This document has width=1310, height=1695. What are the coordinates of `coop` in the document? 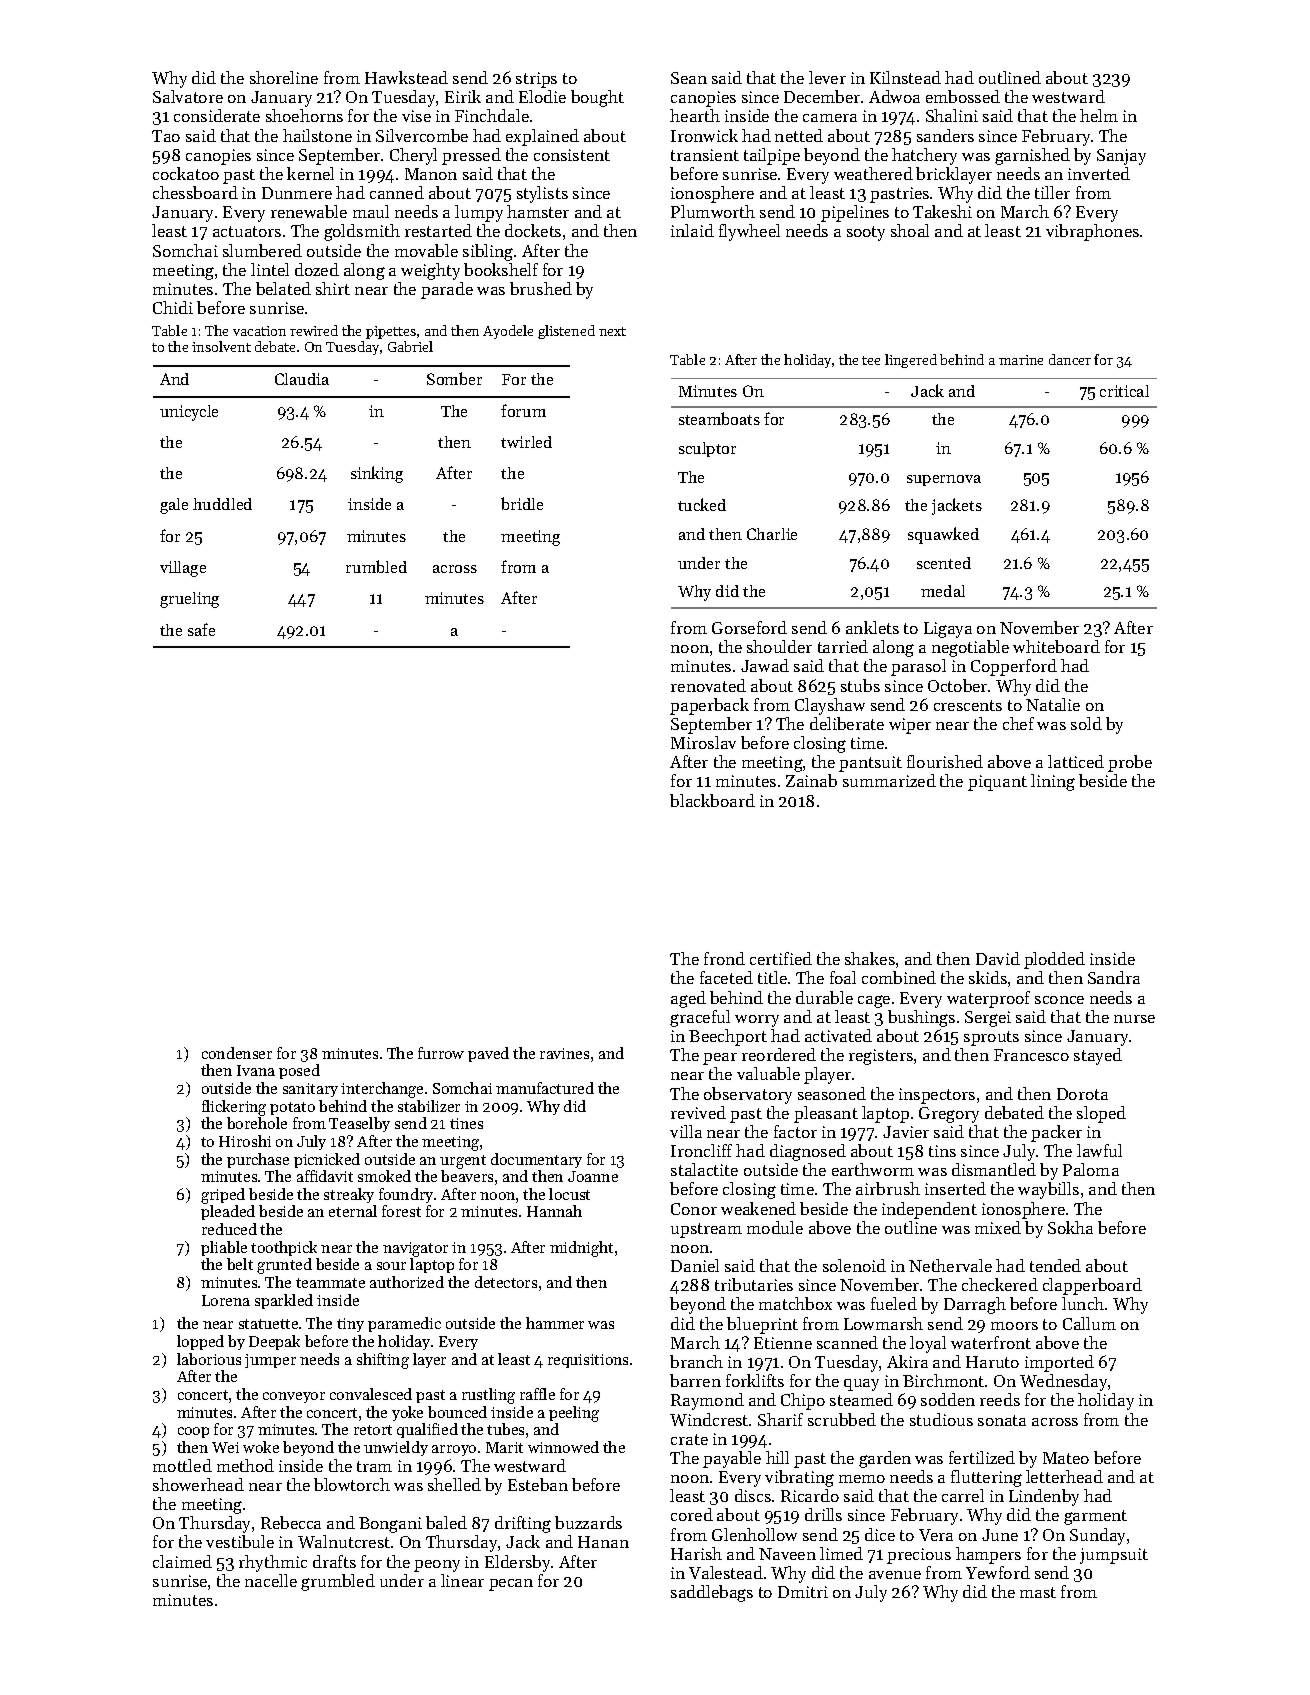 It's located at (193, 1432).
